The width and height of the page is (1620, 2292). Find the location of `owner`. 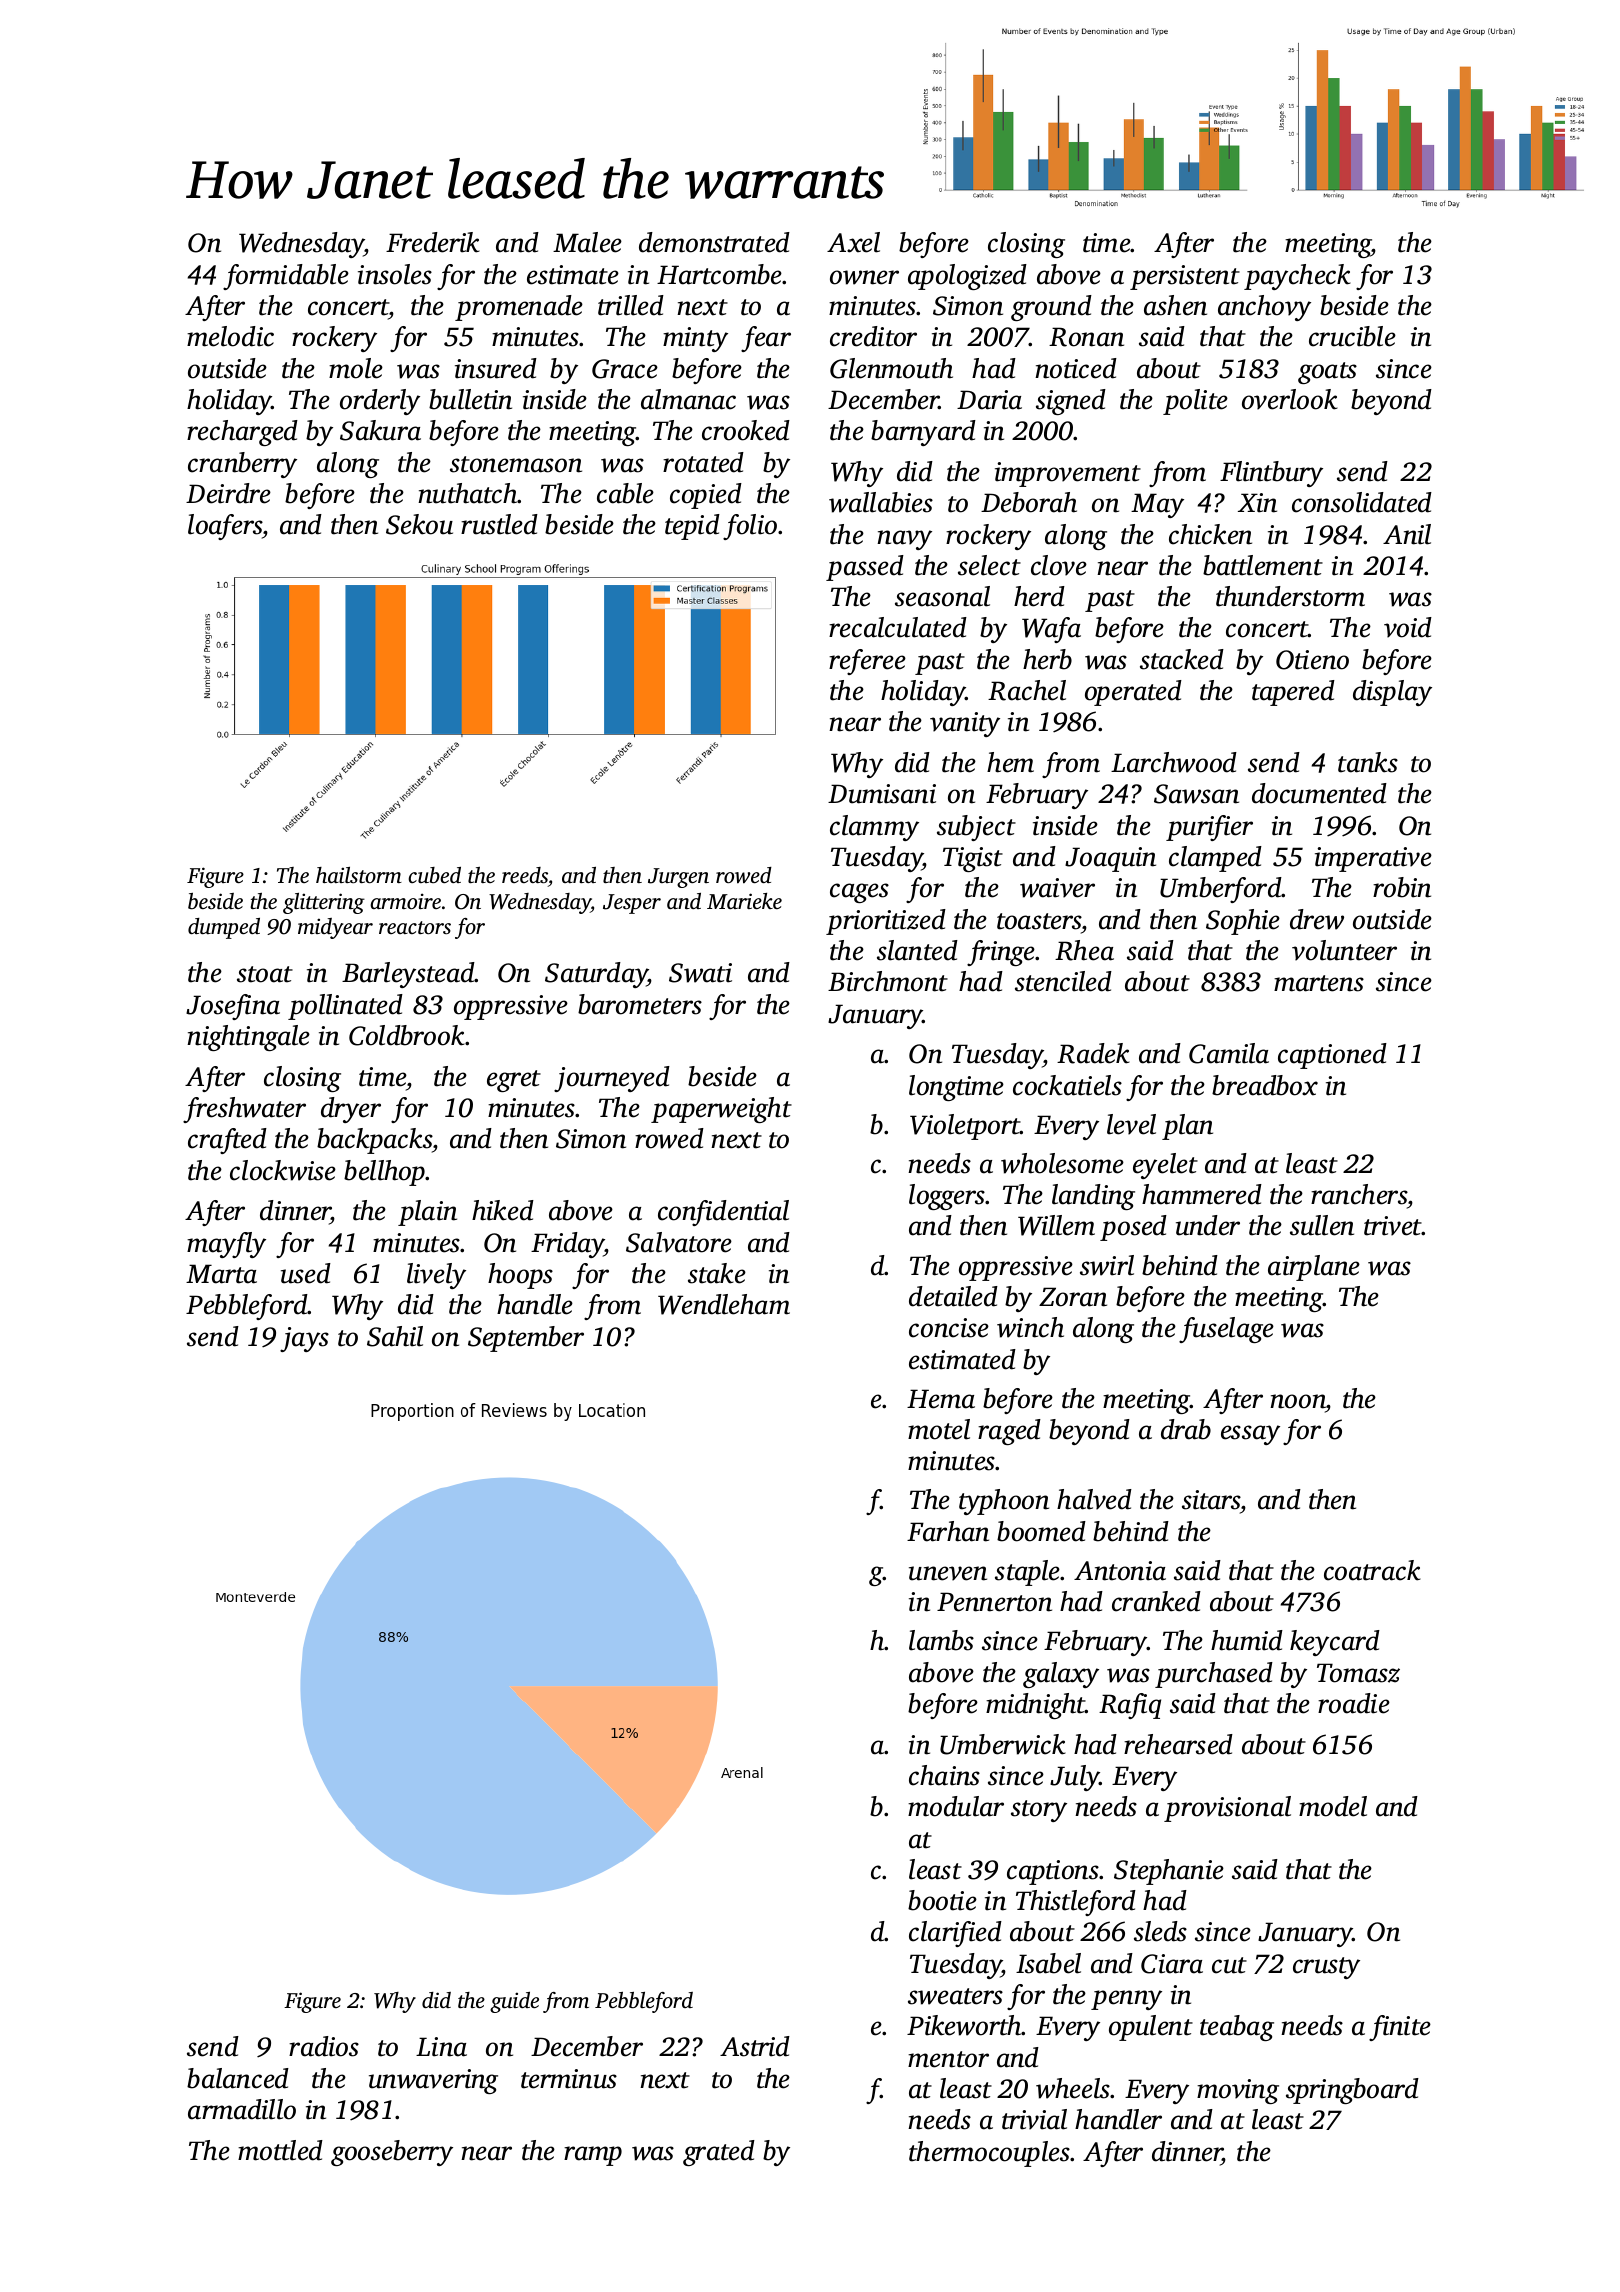

owner is located at coordinates (864, 277).
